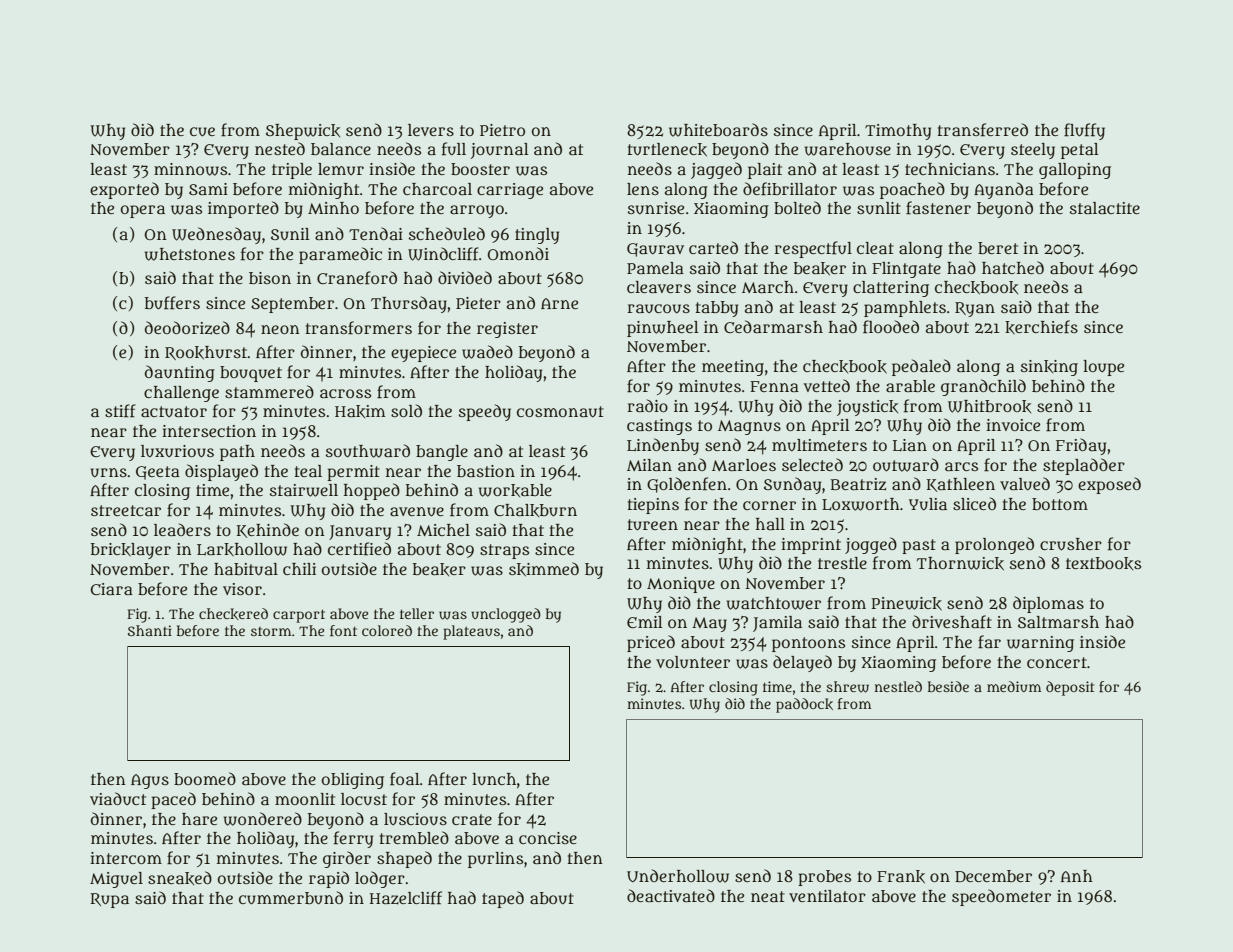  What do you see at coordinates (1080, 151) in the screenshot?
I see `petal` at bounding box center [1080, 151].
